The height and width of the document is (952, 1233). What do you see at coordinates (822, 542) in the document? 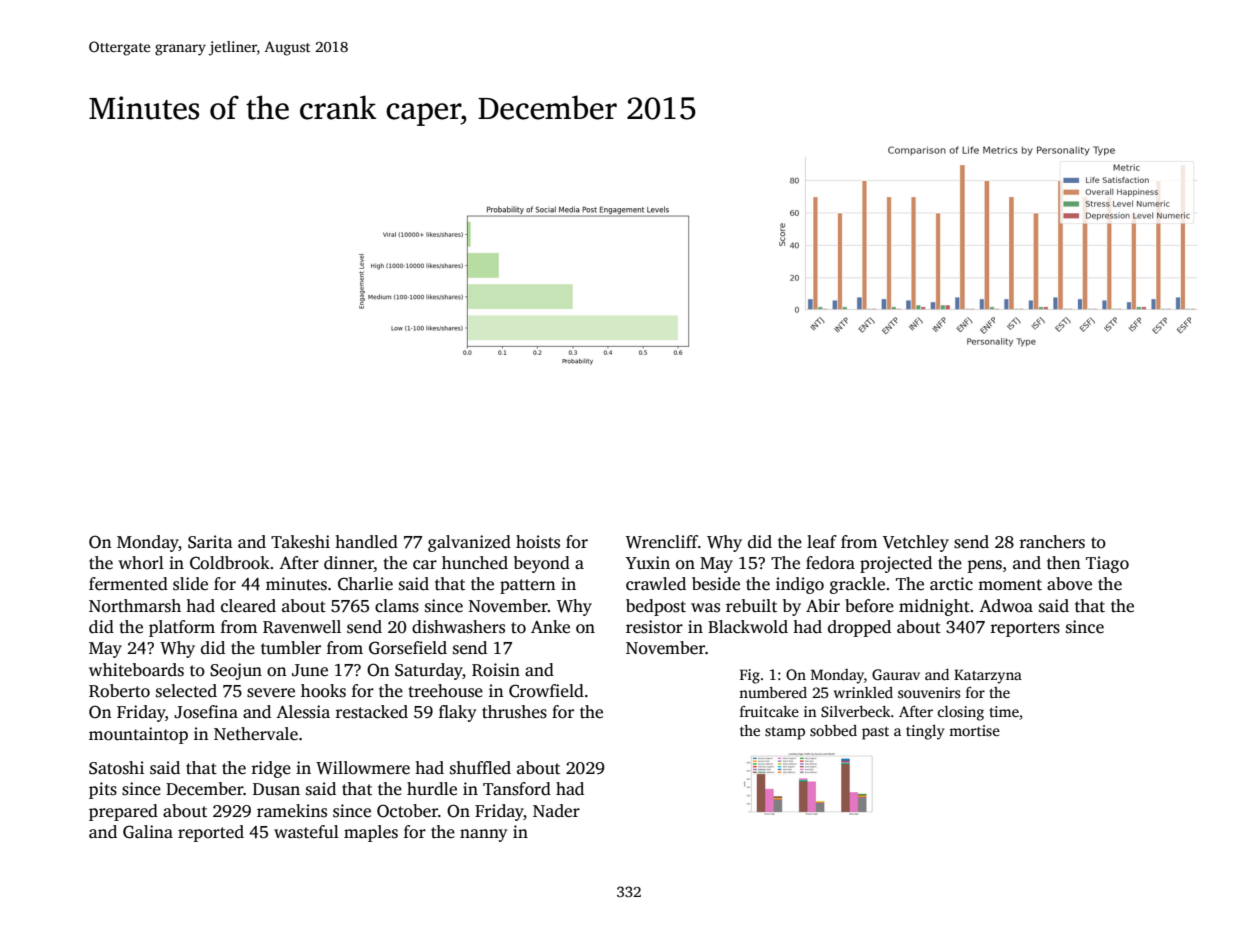
I see `leaf` at bounding box center [822, 542].
